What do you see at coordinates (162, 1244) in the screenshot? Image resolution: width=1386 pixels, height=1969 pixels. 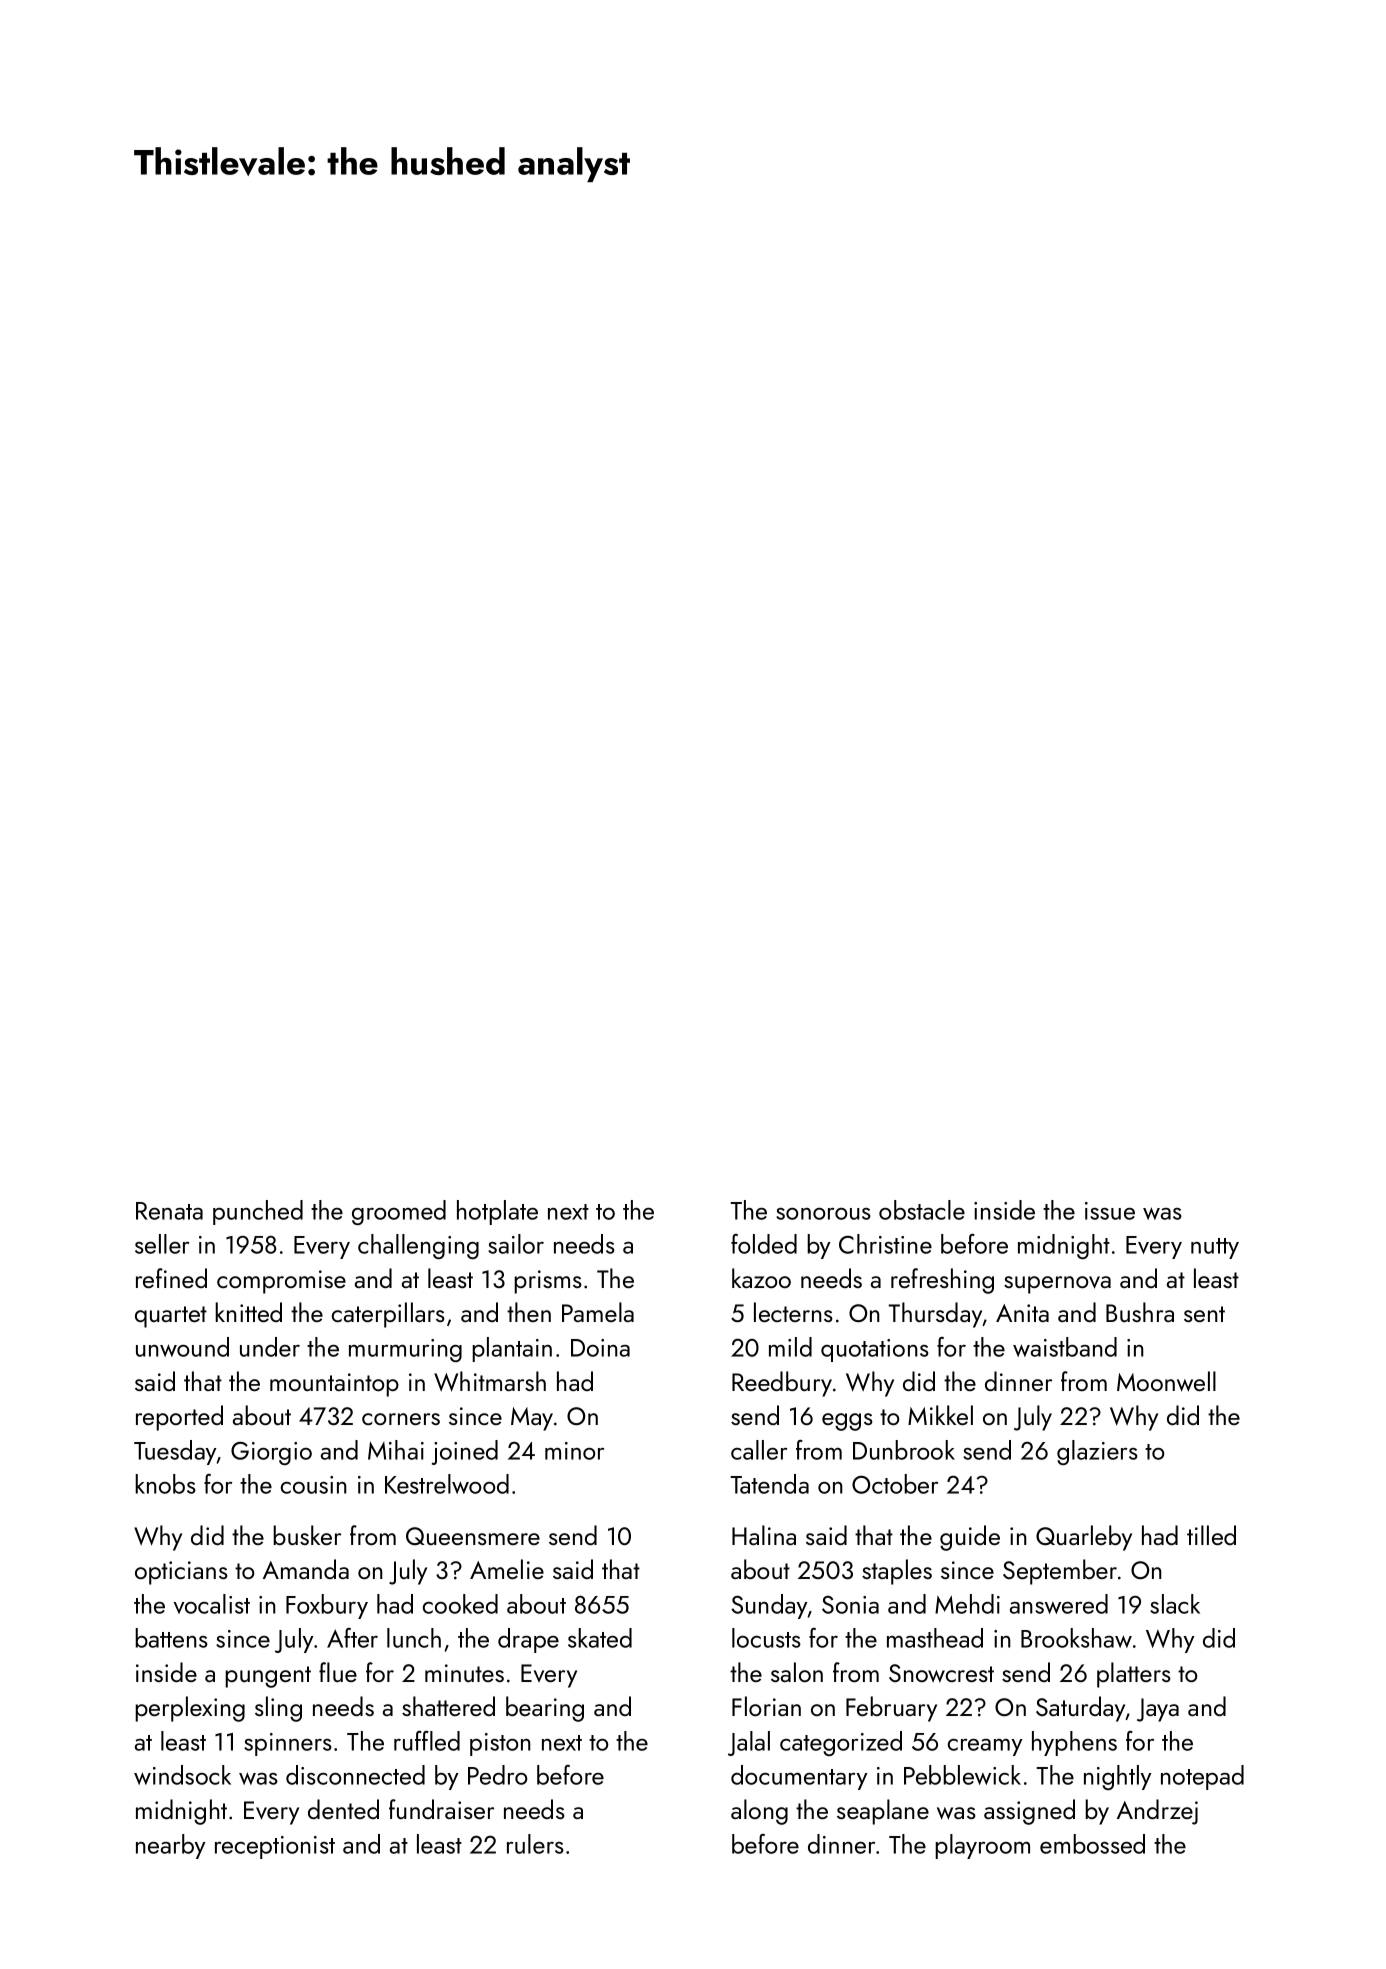 I see `seller` at bounding box center [162, 1244].
